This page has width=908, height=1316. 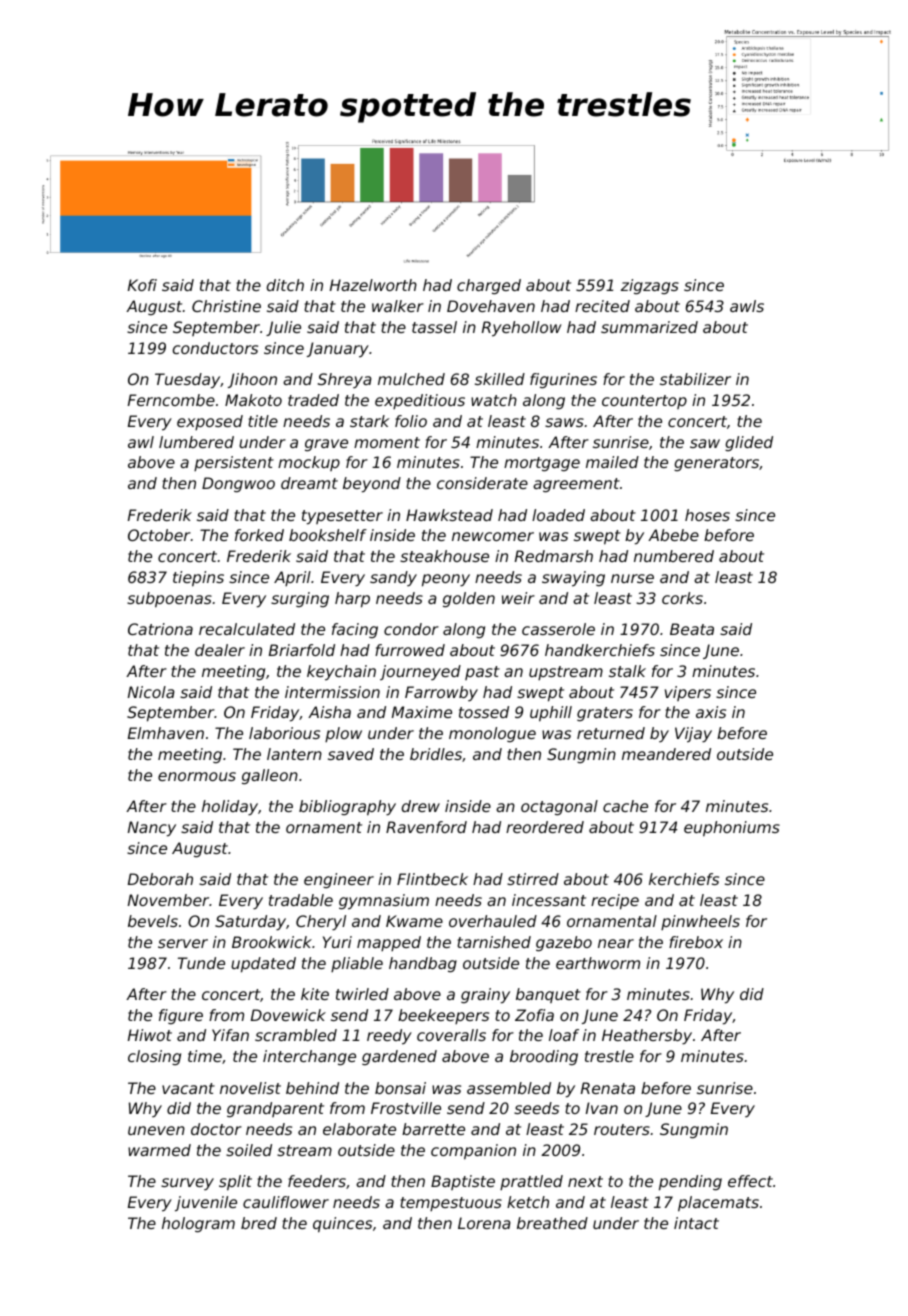 What do you see at coordinates (696, 1223) in the page?
I see `intact` at bounding box center [696, 1223].
